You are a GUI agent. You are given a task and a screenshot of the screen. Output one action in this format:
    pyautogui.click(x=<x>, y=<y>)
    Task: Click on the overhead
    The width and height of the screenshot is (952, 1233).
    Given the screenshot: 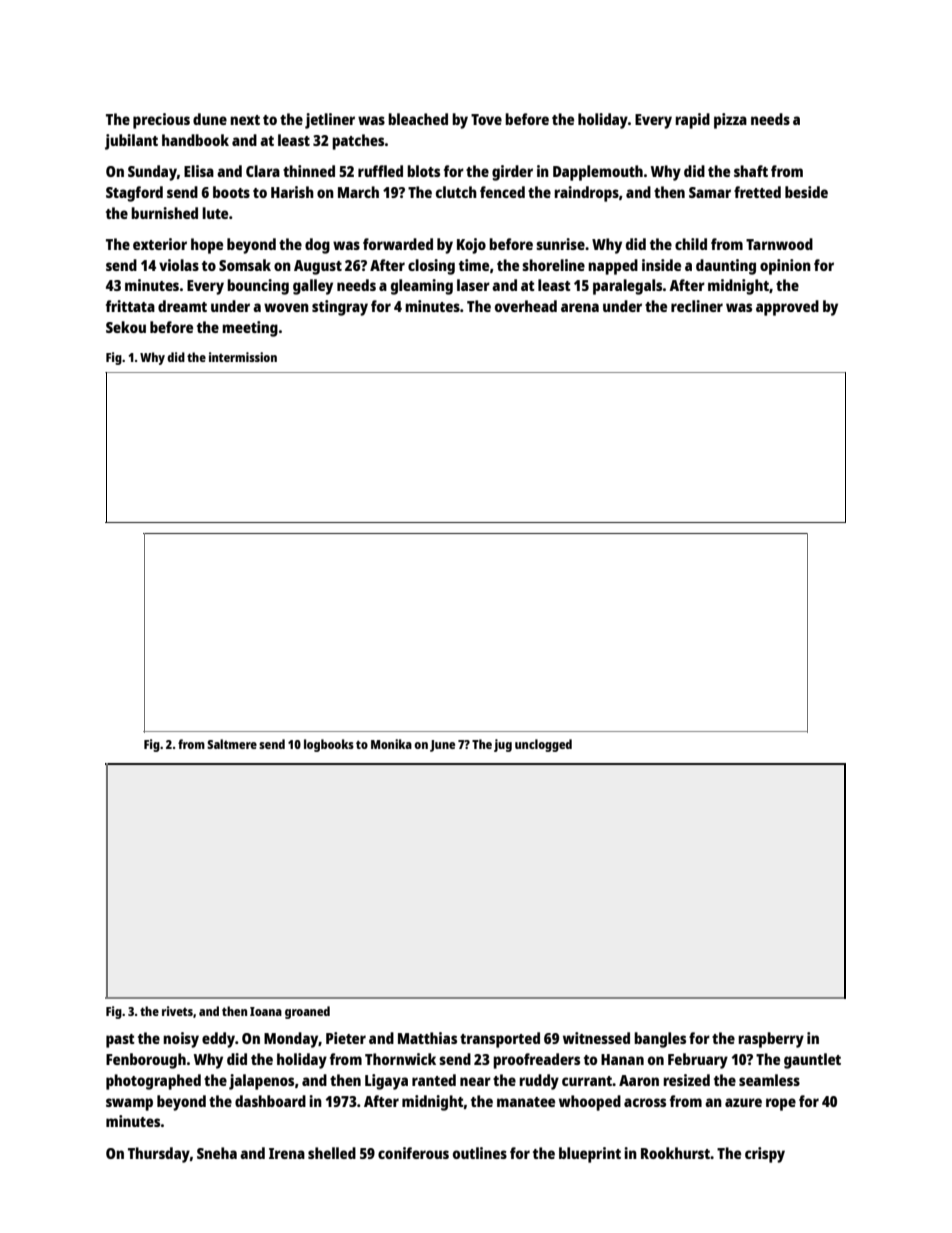 What is the action you would take?
    pyautogui.click(x=526, y=306)
